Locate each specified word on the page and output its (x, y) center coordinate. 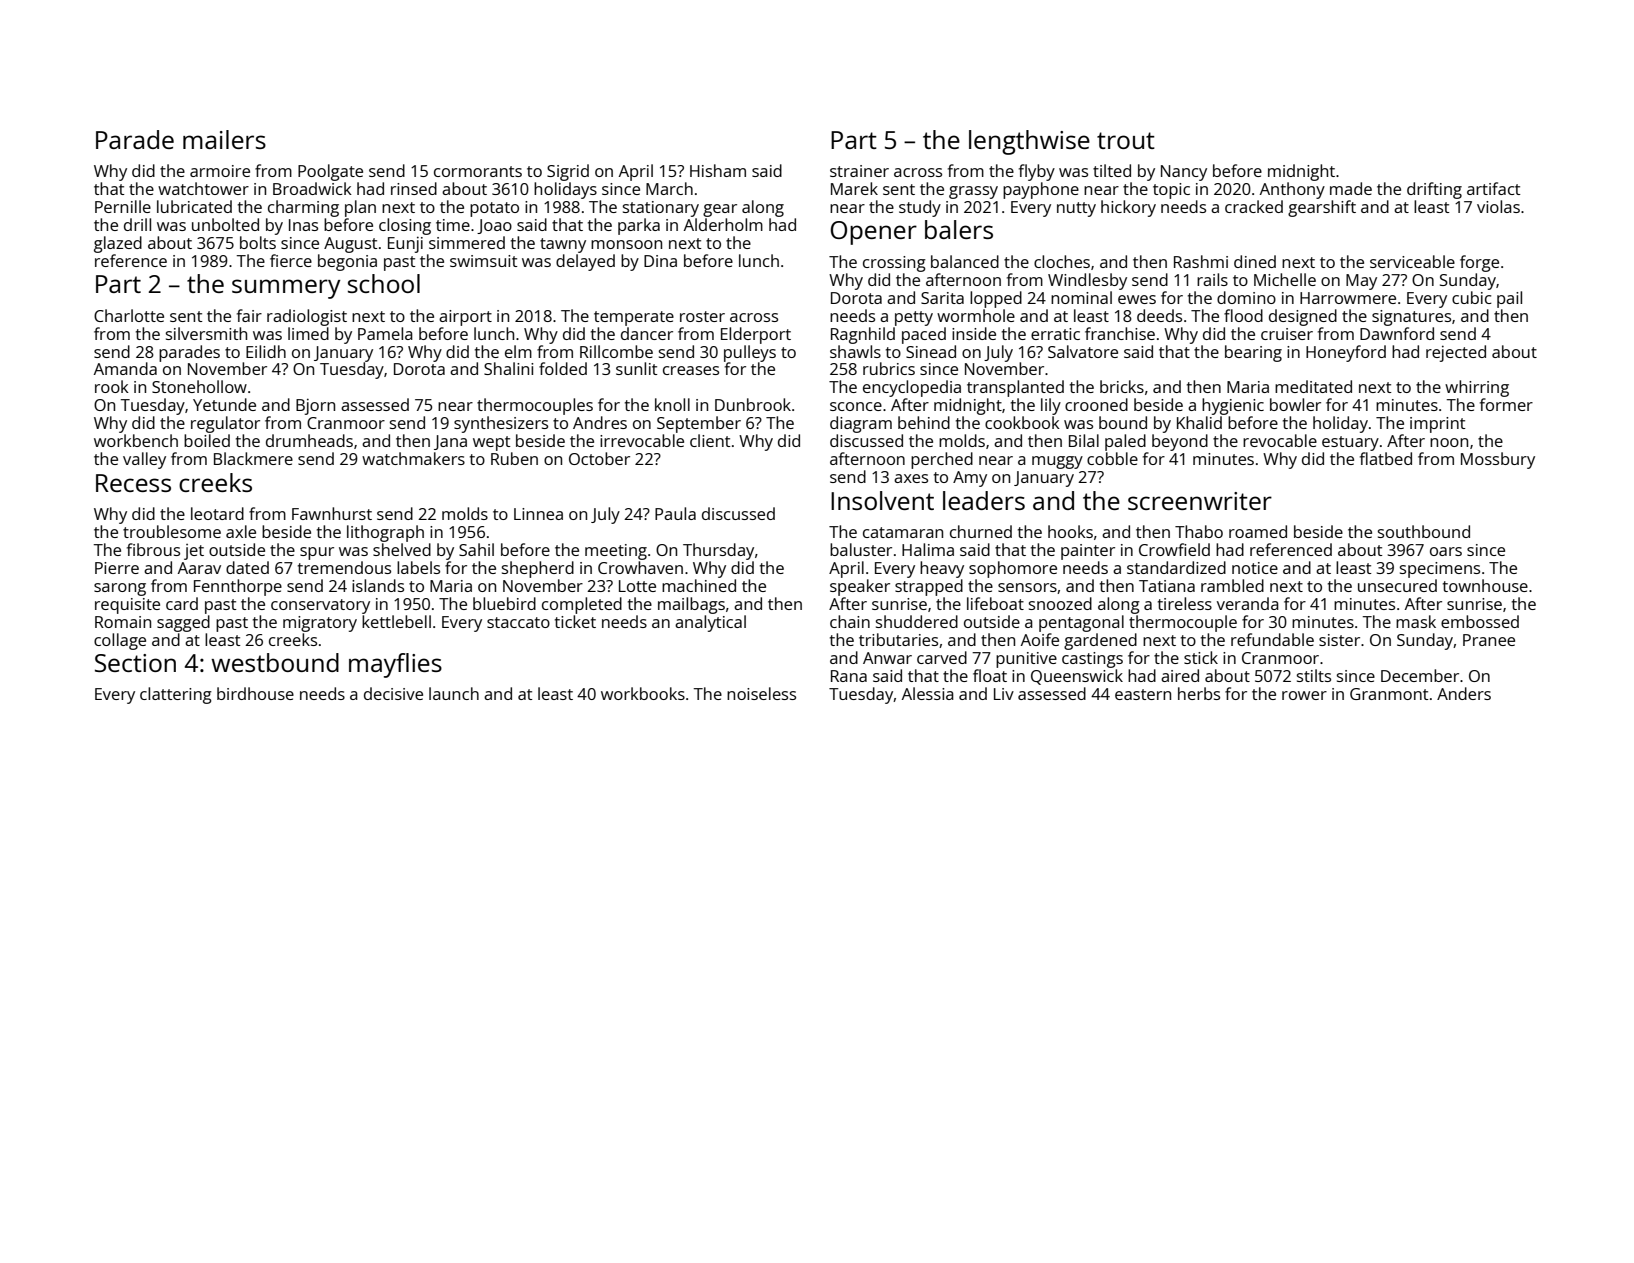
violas (1498, 206)
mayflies (395, 665)
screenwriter (1200, 501)
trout (1126, 140)
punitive (1026, 660)
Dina (660, 261)
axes (911, 478)
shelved (402, 549)
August (350, 245)
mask (1416, 621)
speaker (860, 587)
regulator (225, 424)
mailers (224, 139)
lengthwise (1029, 142)
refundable (1272, 639)
